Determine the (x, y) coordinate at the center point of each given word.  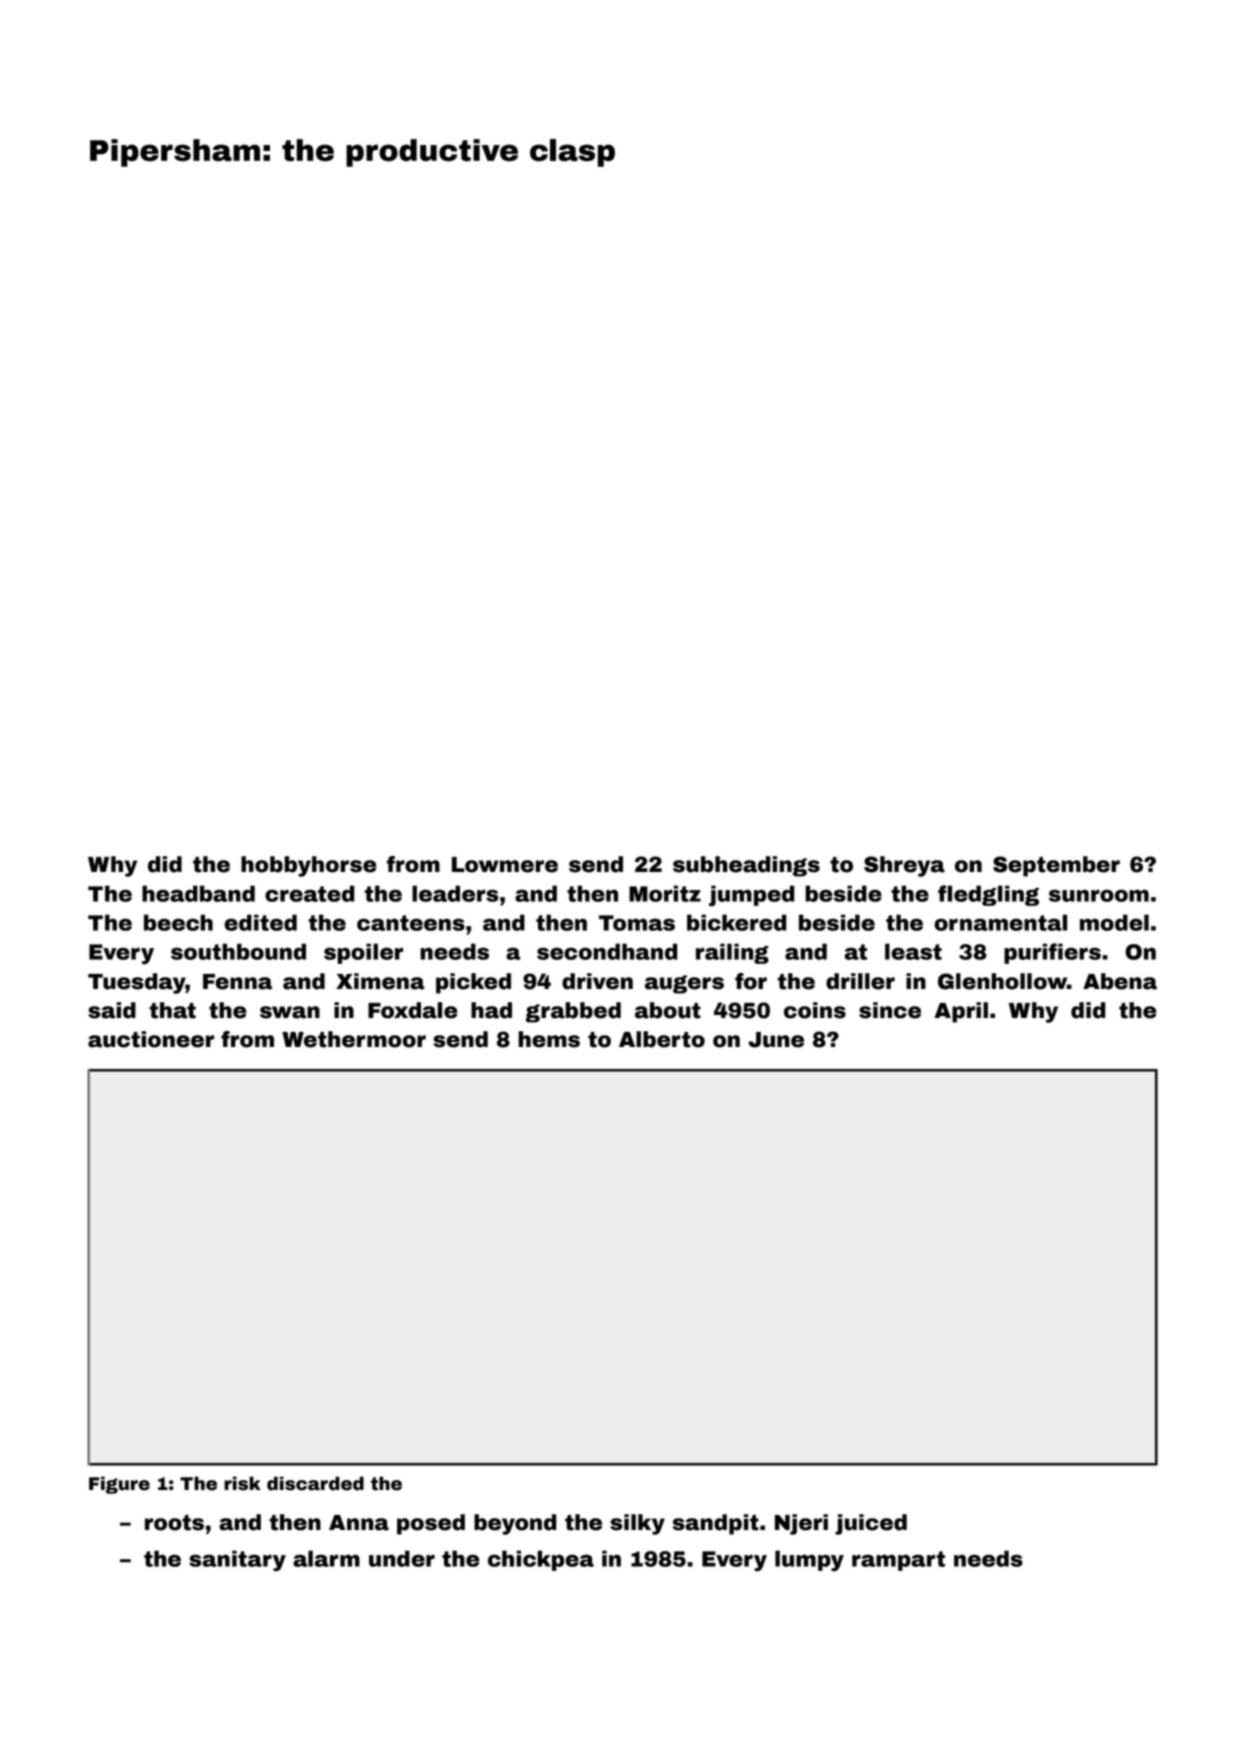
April (961, 1012)
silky (637, 1524)
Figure (119, 1485)
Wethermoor (354, 1039)
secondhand (607, 951)
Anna (359, 1523)
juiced (871, 1524)
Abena (1120, 981)
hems (549, 1039)
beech (178, 922)
